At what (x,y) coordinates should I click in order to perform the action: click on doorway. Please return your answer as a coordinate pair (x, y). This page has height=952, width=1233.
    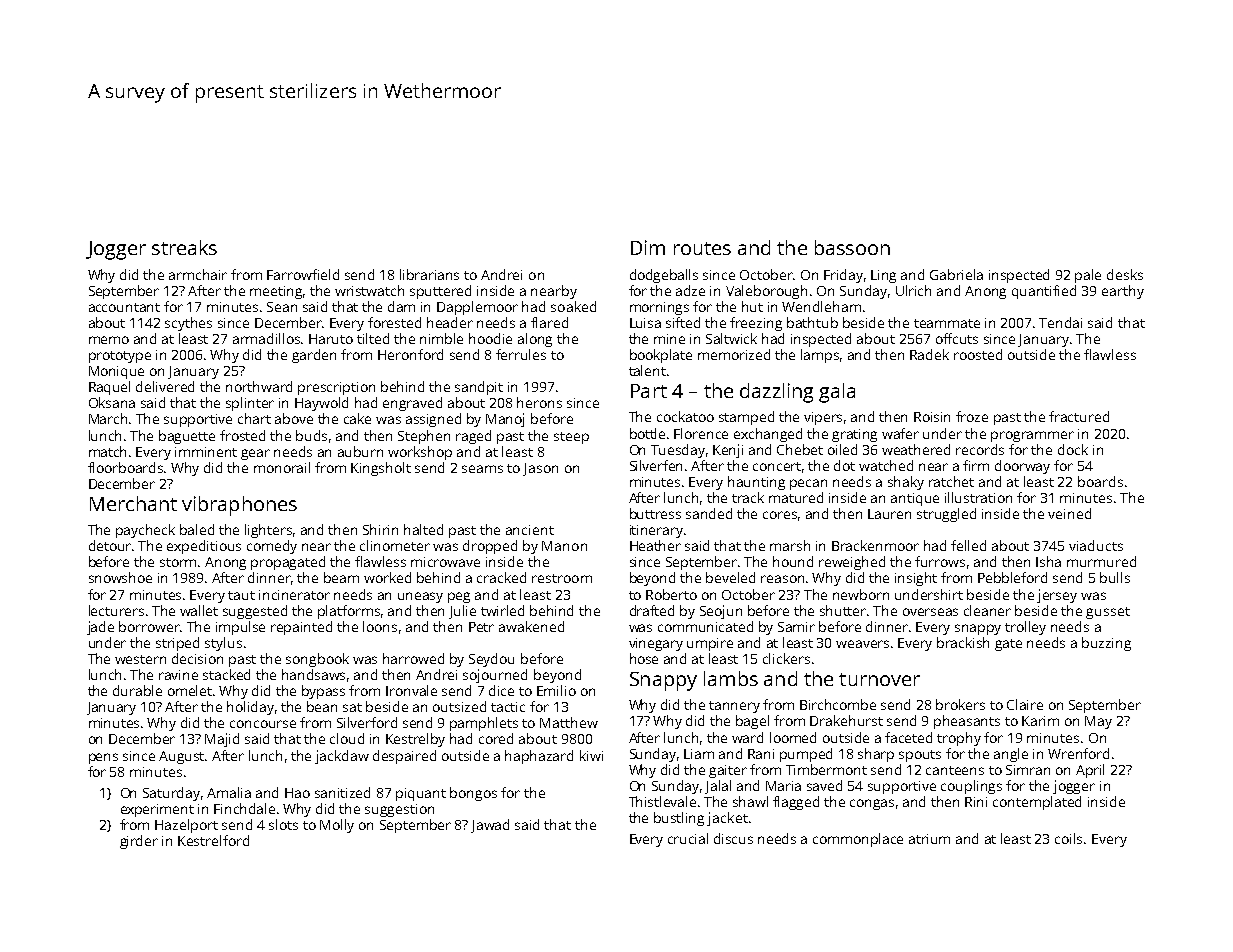
    Looking at the image, I should click on (1022, 467).
